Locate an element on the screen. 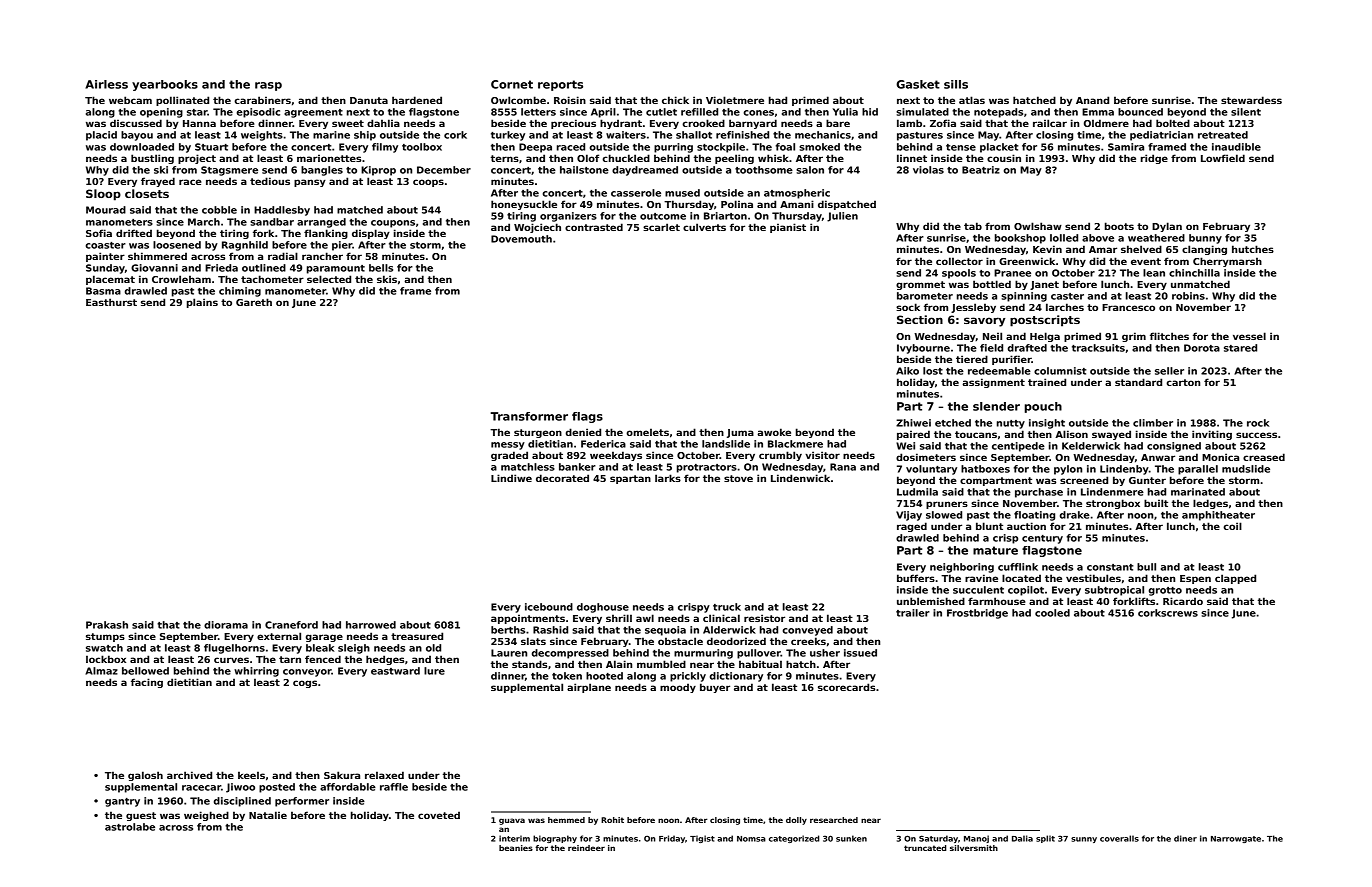 The image size is (1372, 887). slowed is located at coordinates (944, 515).
